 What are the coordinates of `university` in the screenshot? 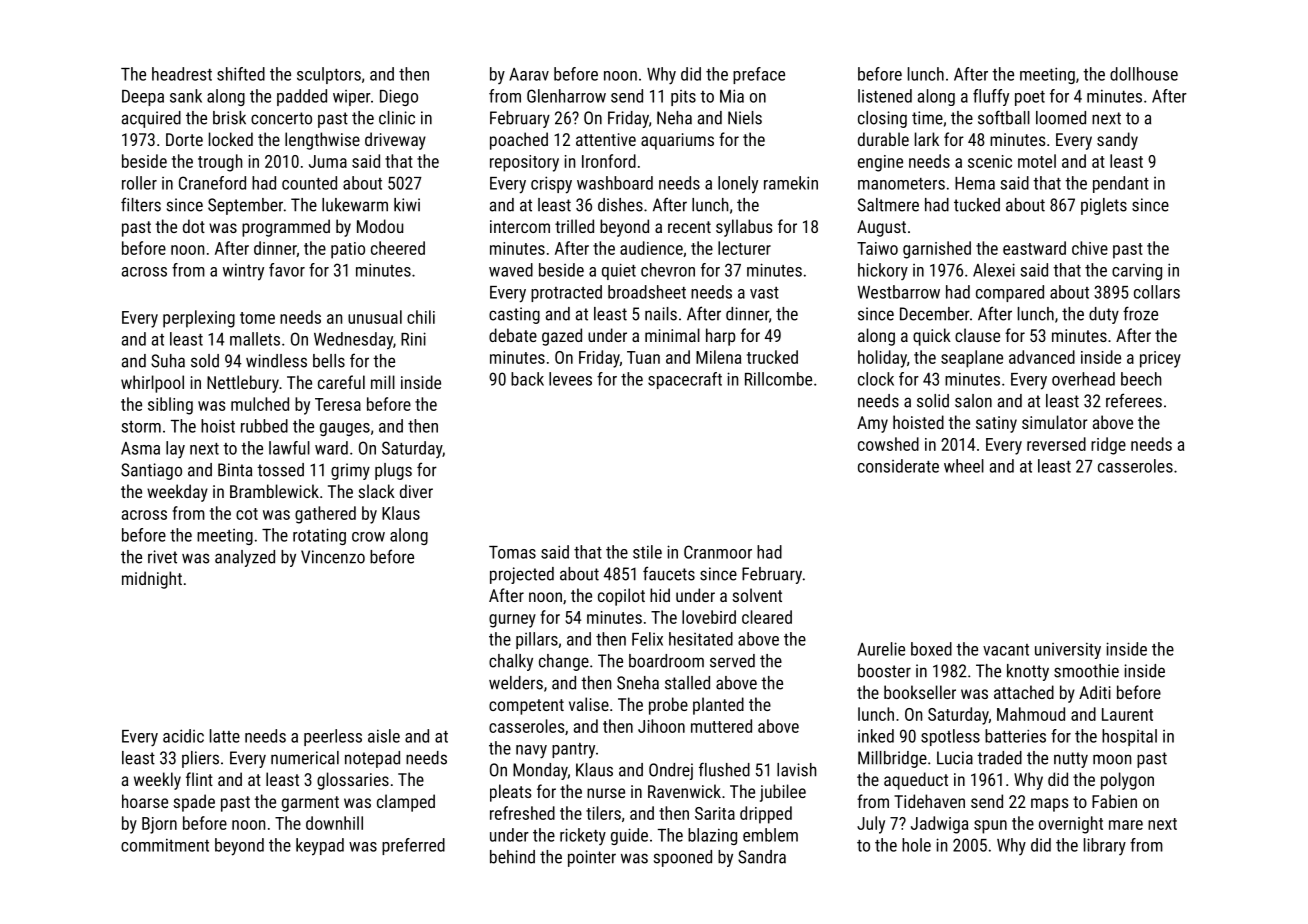 It's located at (1068, 650).
